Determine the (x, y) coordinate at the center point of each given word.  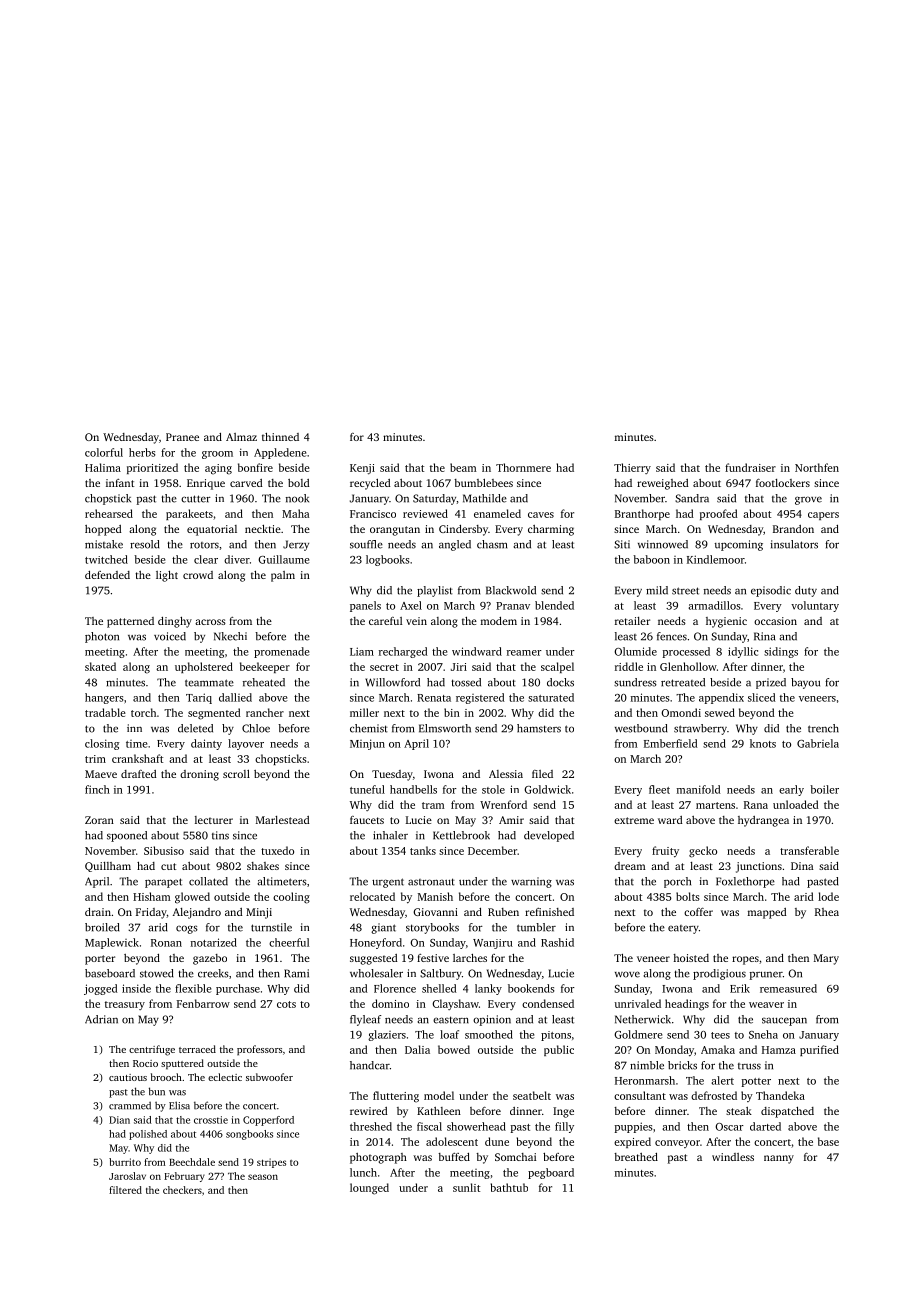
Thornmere (523, 467)
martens (715, 805)
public (559, 1050)
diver (237, 559)
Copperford (268, 1121)
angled (455, 545)
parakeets (189, 514)
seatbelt (532, 1095)
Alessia (506, 774)
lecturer (214, 820)
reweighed (663, 484)
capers (823, 516)
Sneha (763, 1034)
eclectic (225, 1077)
